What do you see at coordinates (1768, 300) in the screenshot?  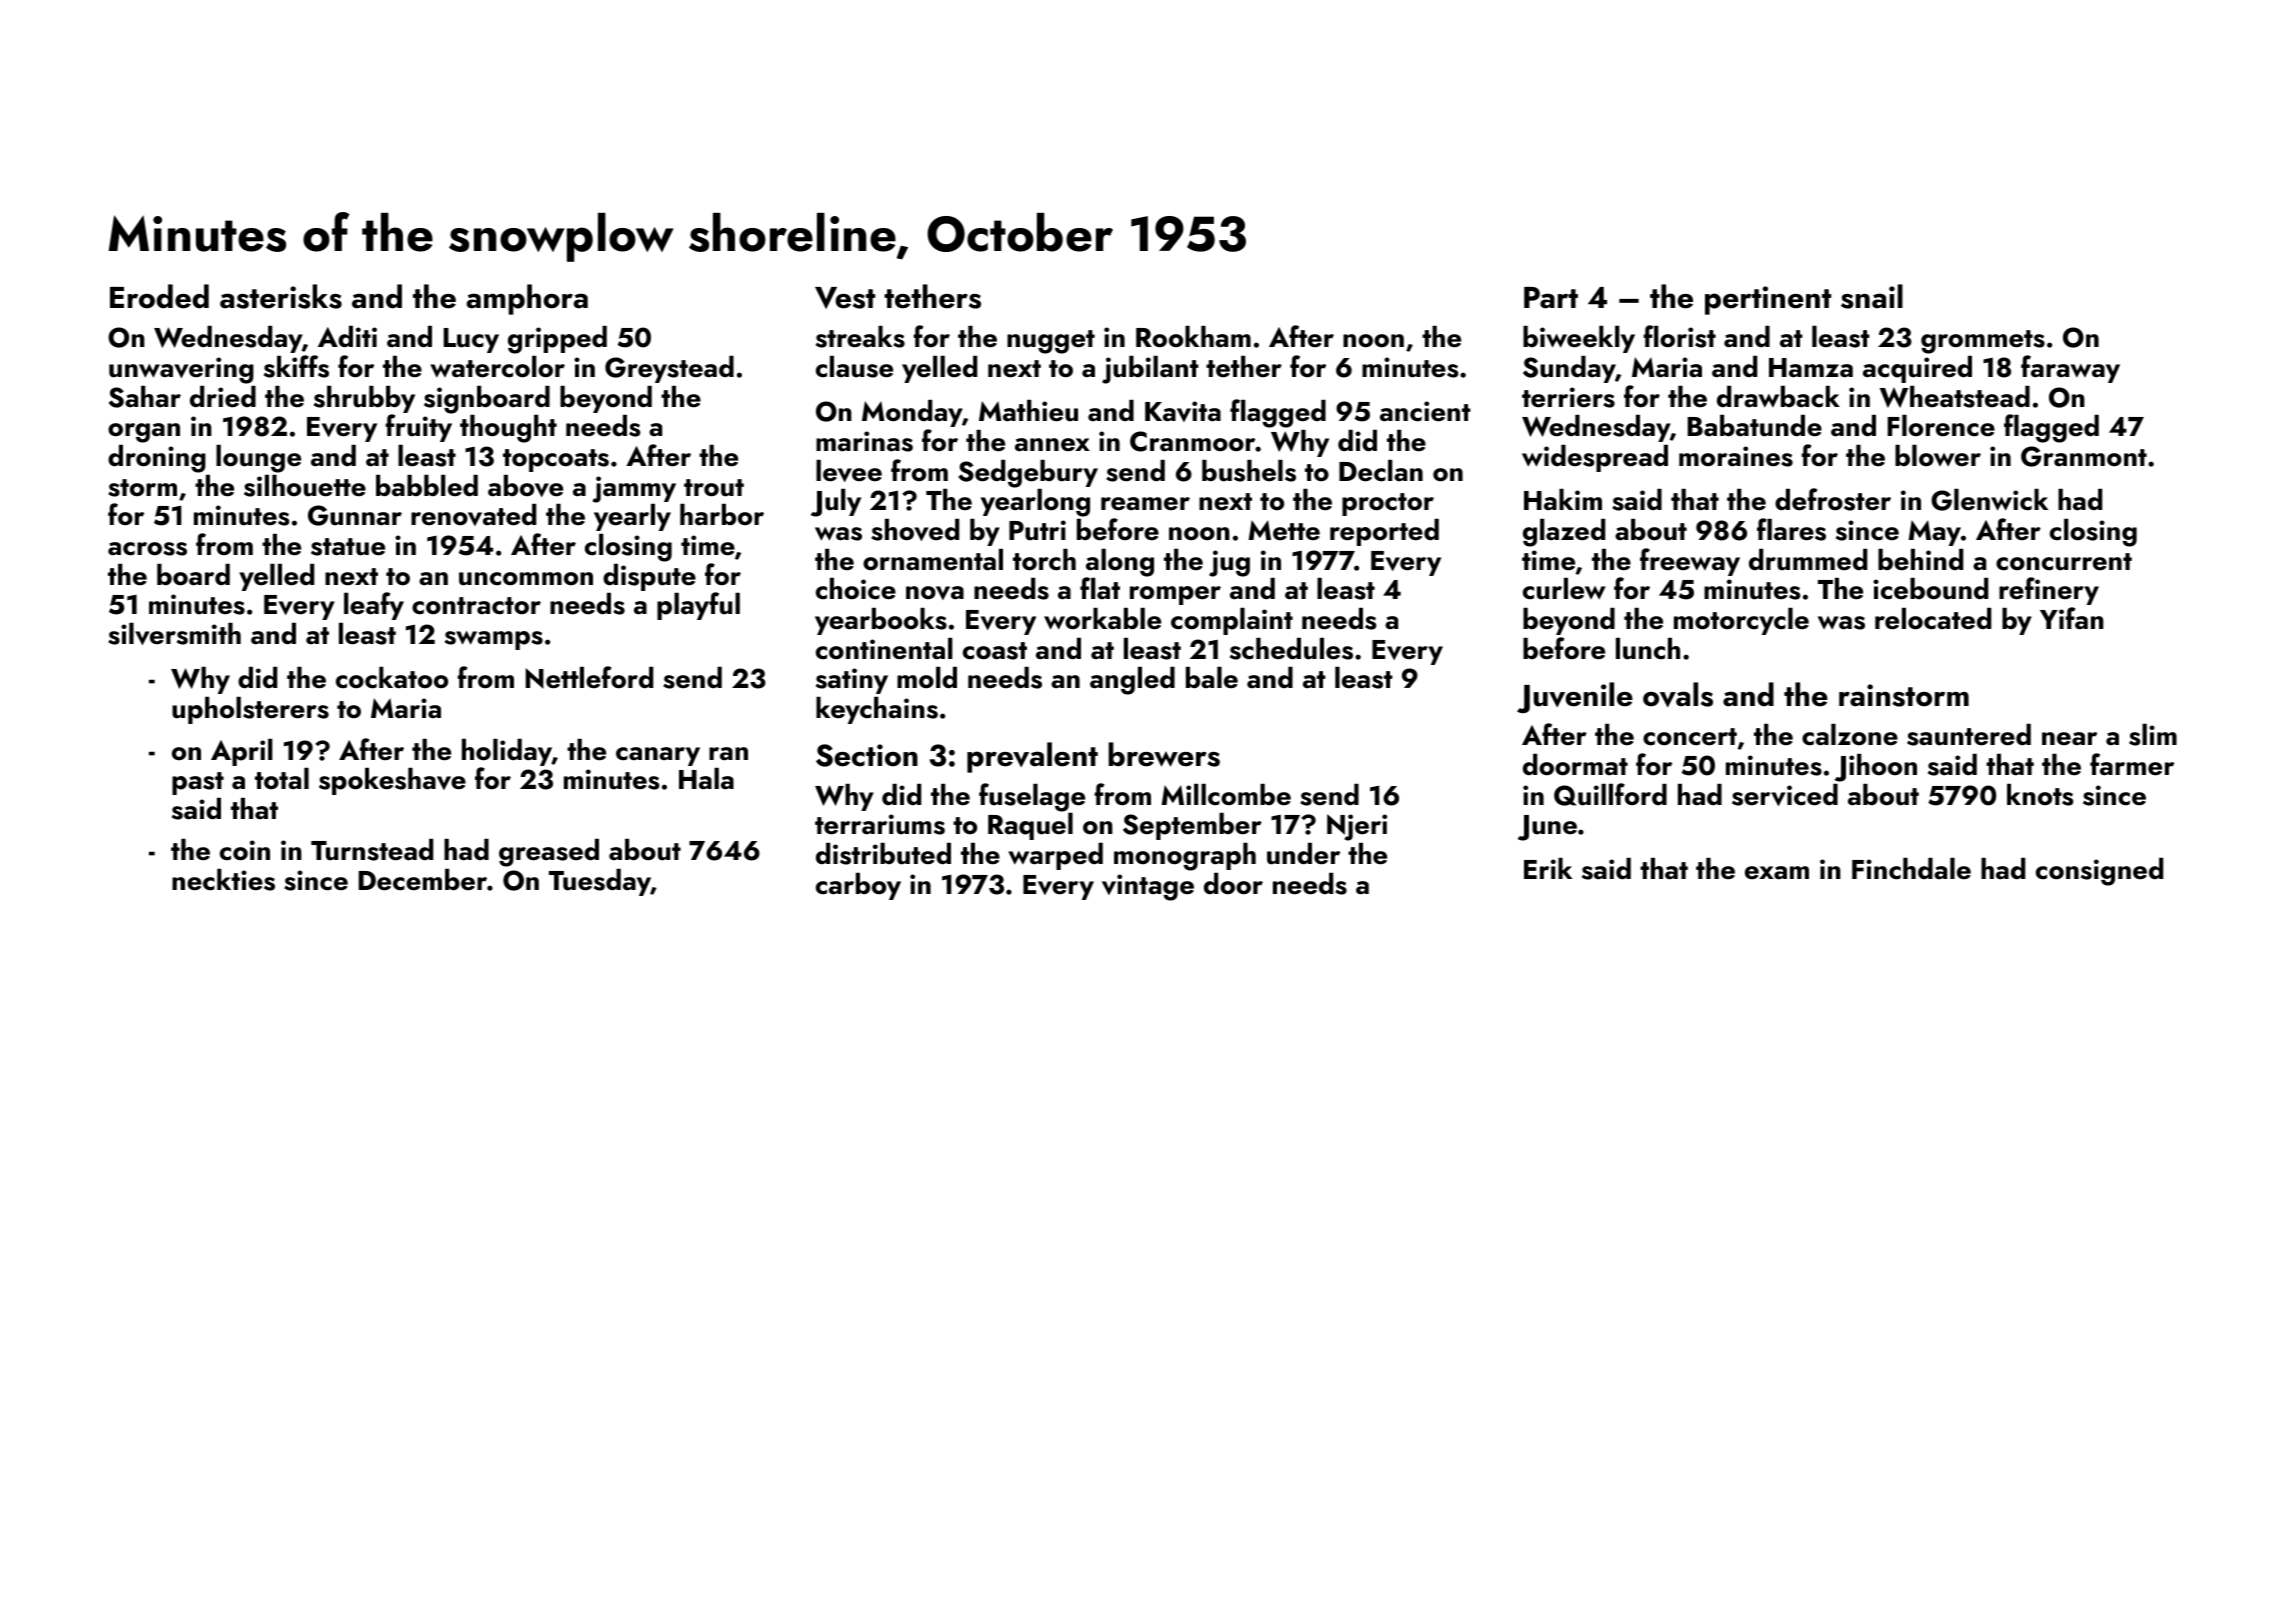 I see `pertinent` at bounding box center [1768, 300].
